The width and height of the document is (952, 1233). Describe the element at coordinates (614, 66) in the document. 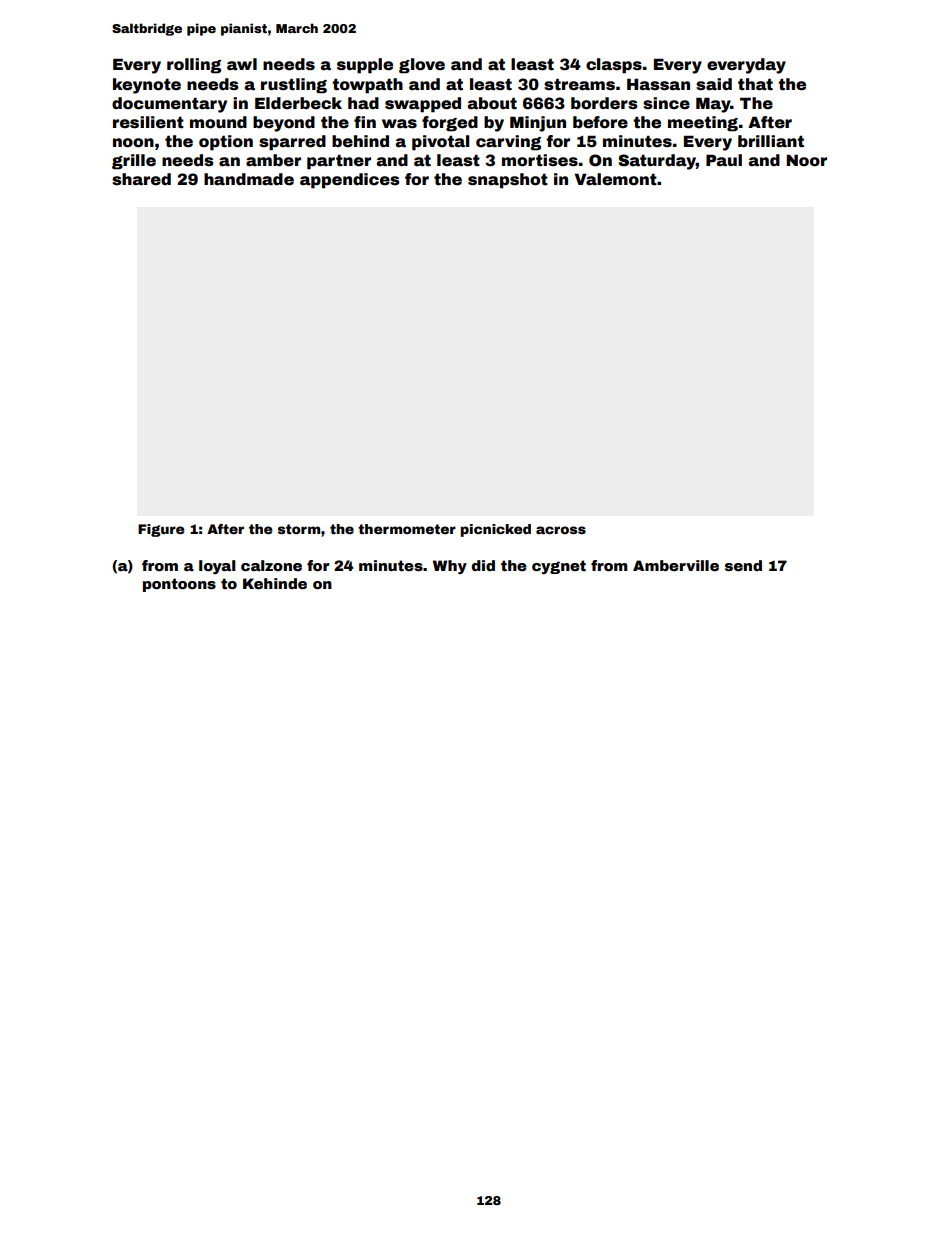

I see `clasps` at that location.
